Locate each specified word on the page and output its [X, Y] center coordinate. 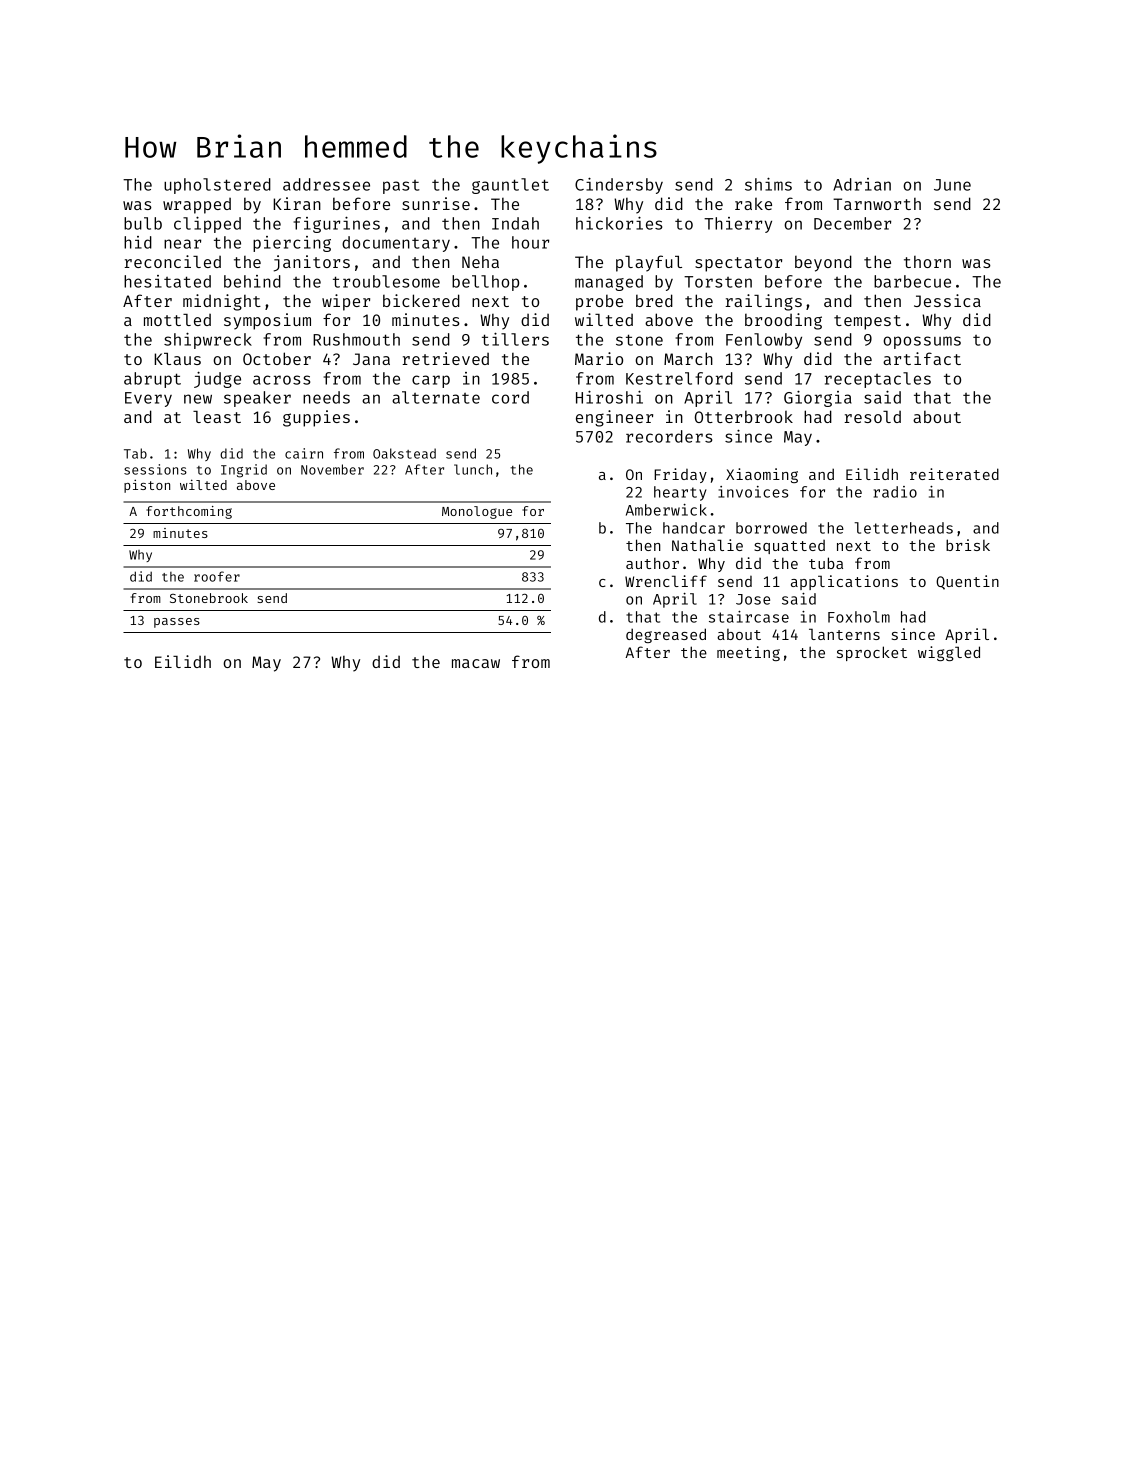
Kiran [297, 203]
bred [654, 300]
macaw [476, 663]
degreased [666, 635]
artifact [922, 358]
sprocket [872, 653]
